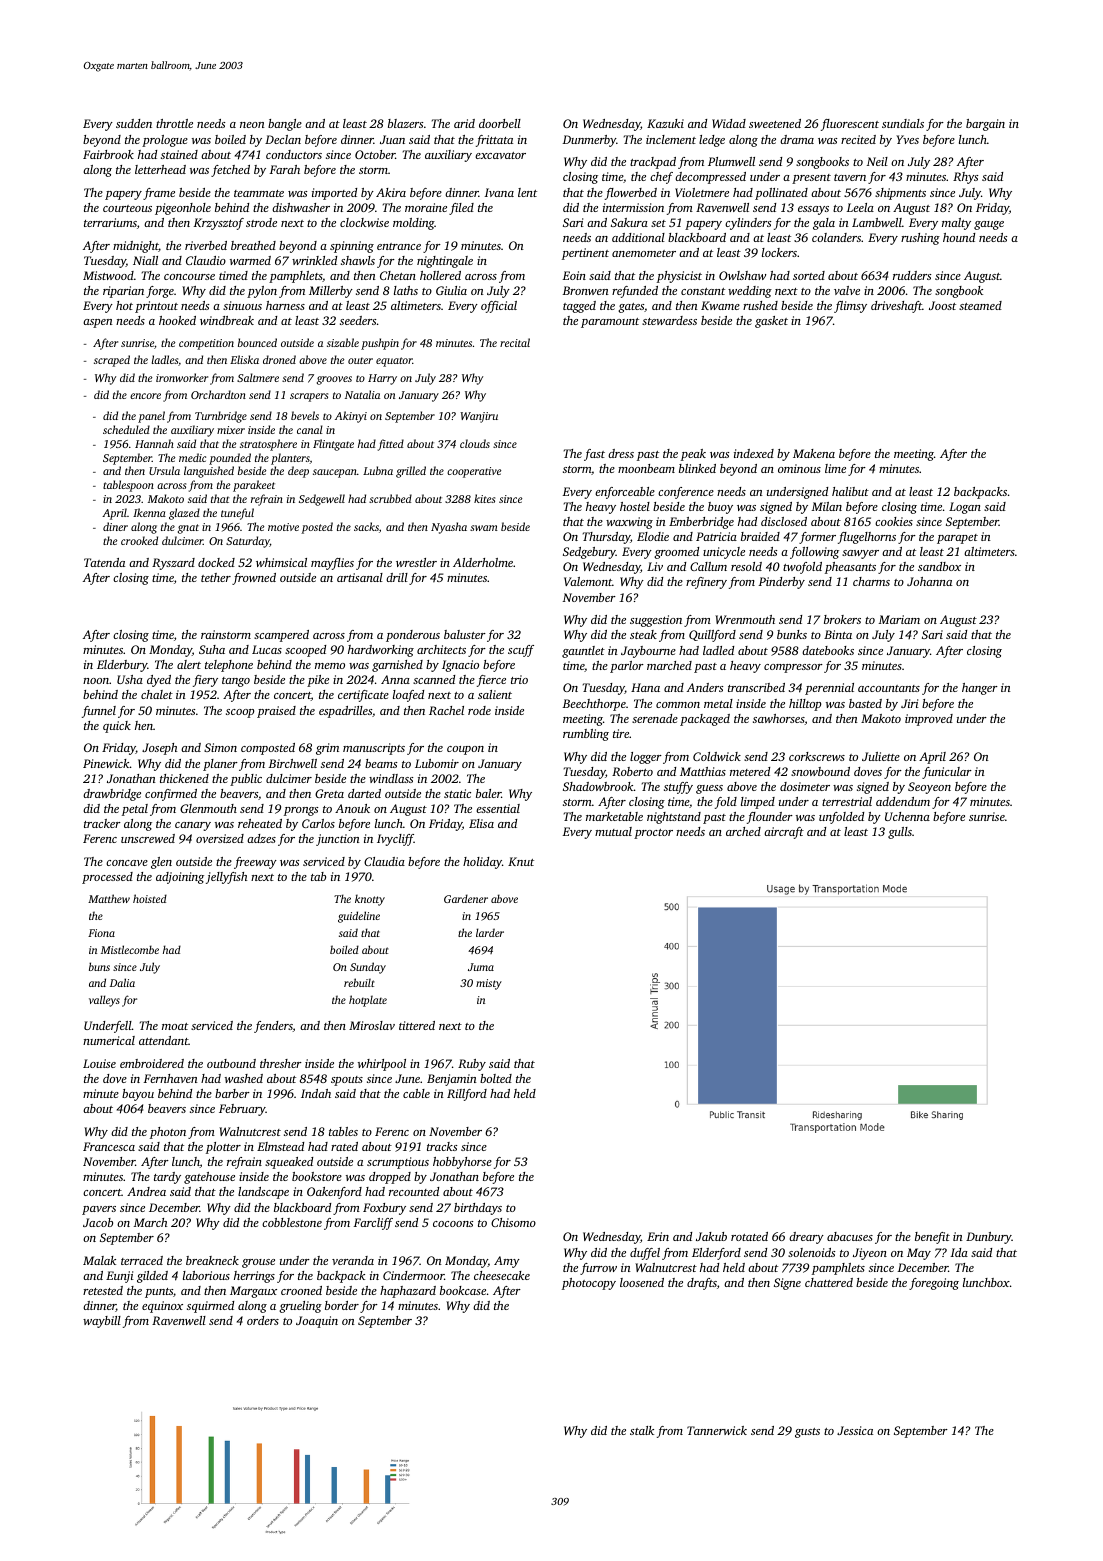 This screenshot has width=1103, height=1561. Describe the element at coordinates (437, 763) in the screenshot. I see `Lubomir` at that location.
